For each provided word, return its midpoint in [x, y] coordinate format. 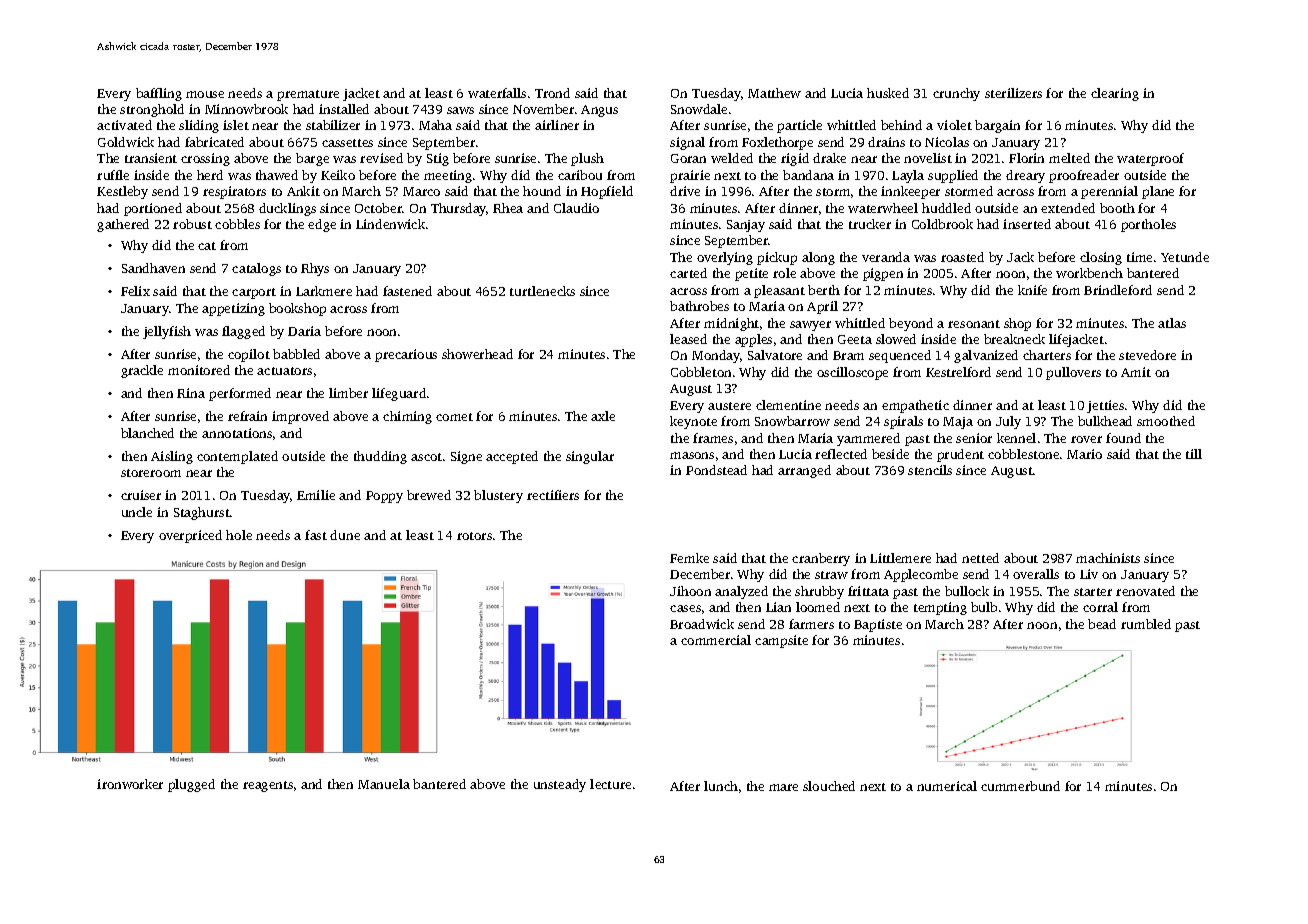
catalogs [256, 269]
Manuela [384, 784]
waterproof [1150, 159]
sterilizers [1013, 93]
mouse [205, 94]
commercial [716, 640]
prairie [690, 176]
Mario [1084, 454]
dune [345, 535]
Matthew [774, 93]
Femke [689, 558]
